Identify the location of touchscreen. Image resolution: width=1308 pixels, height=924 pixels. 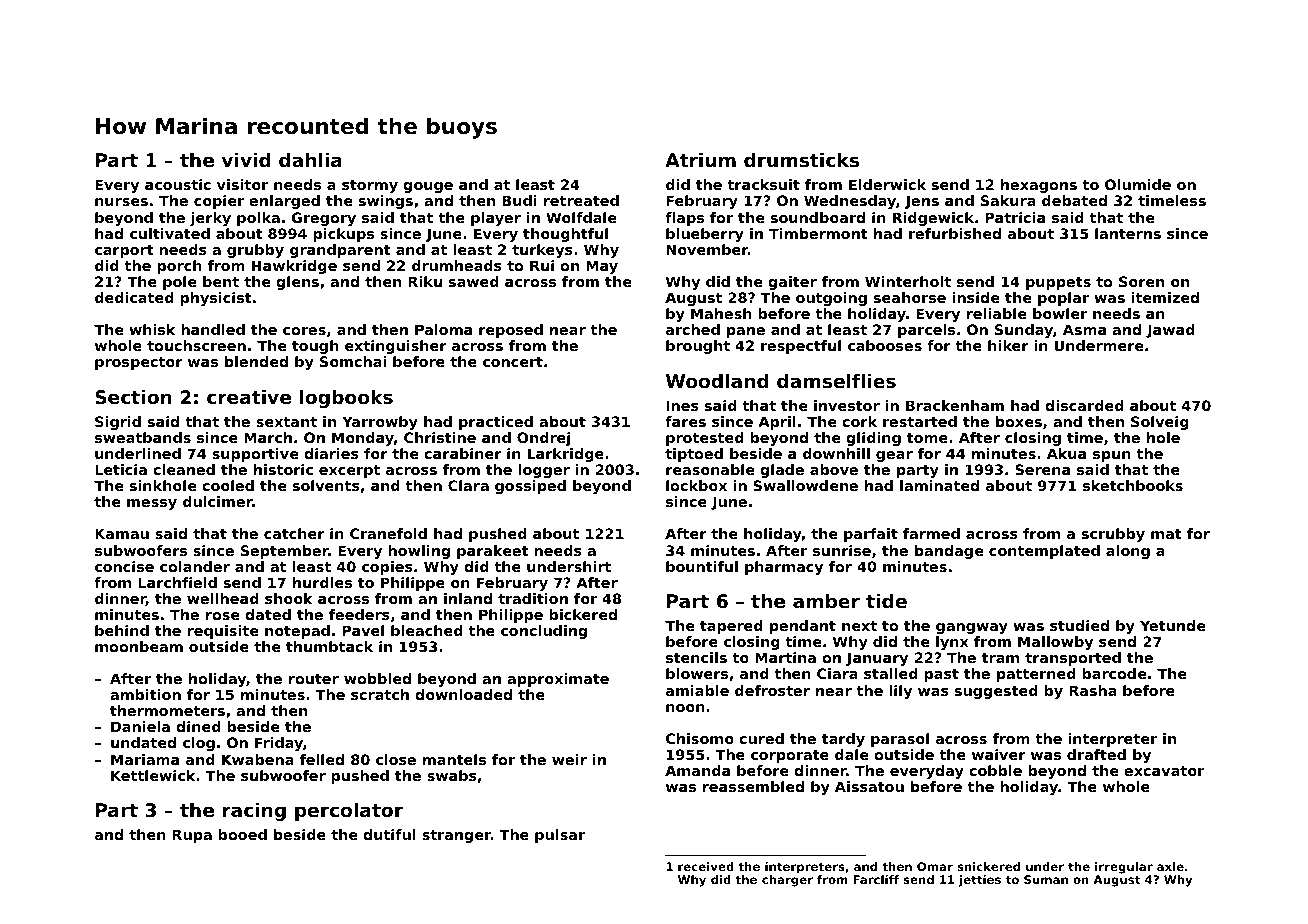
(196, 345).
